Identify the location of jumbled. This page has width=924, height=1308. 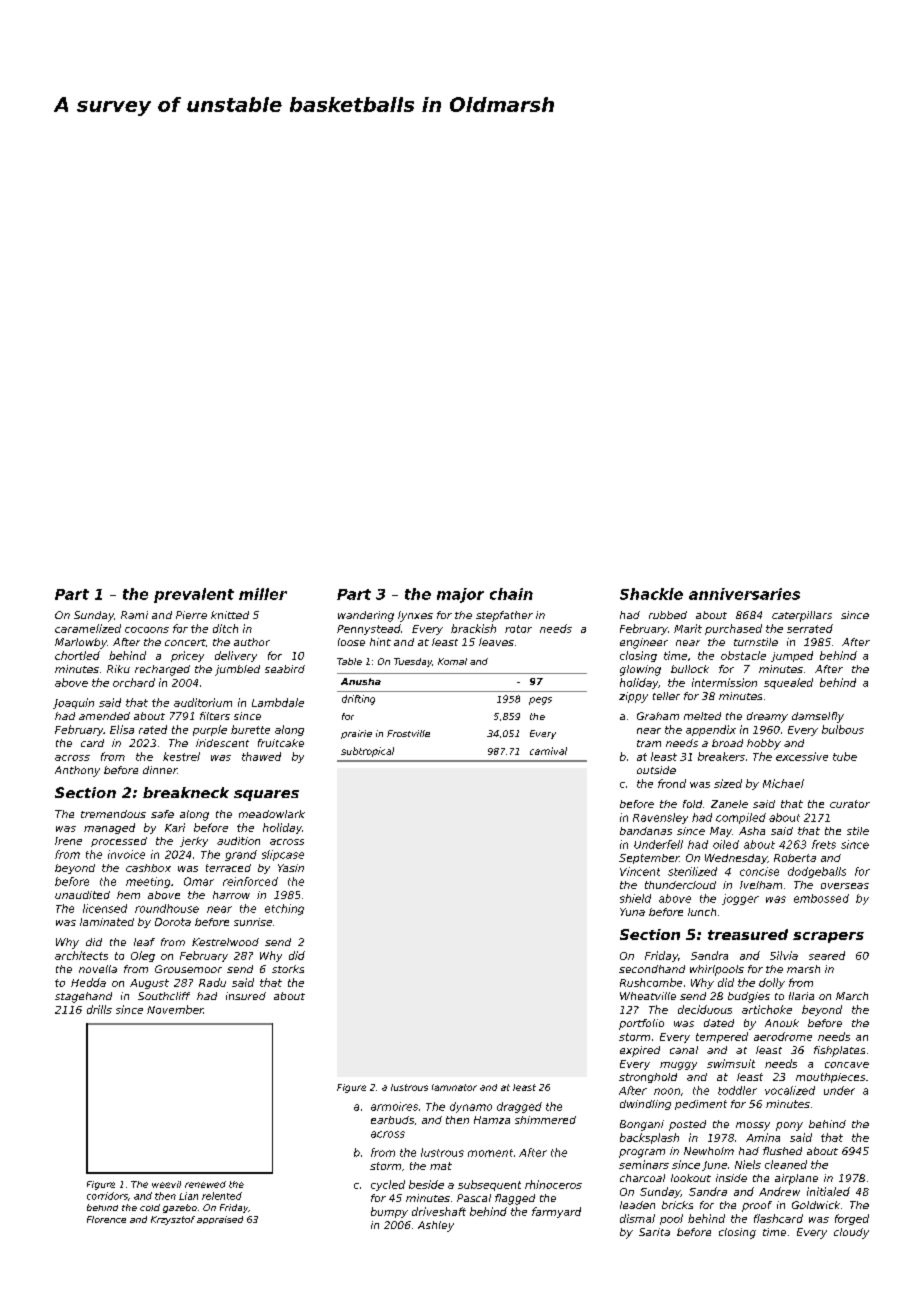
(237, 670).
